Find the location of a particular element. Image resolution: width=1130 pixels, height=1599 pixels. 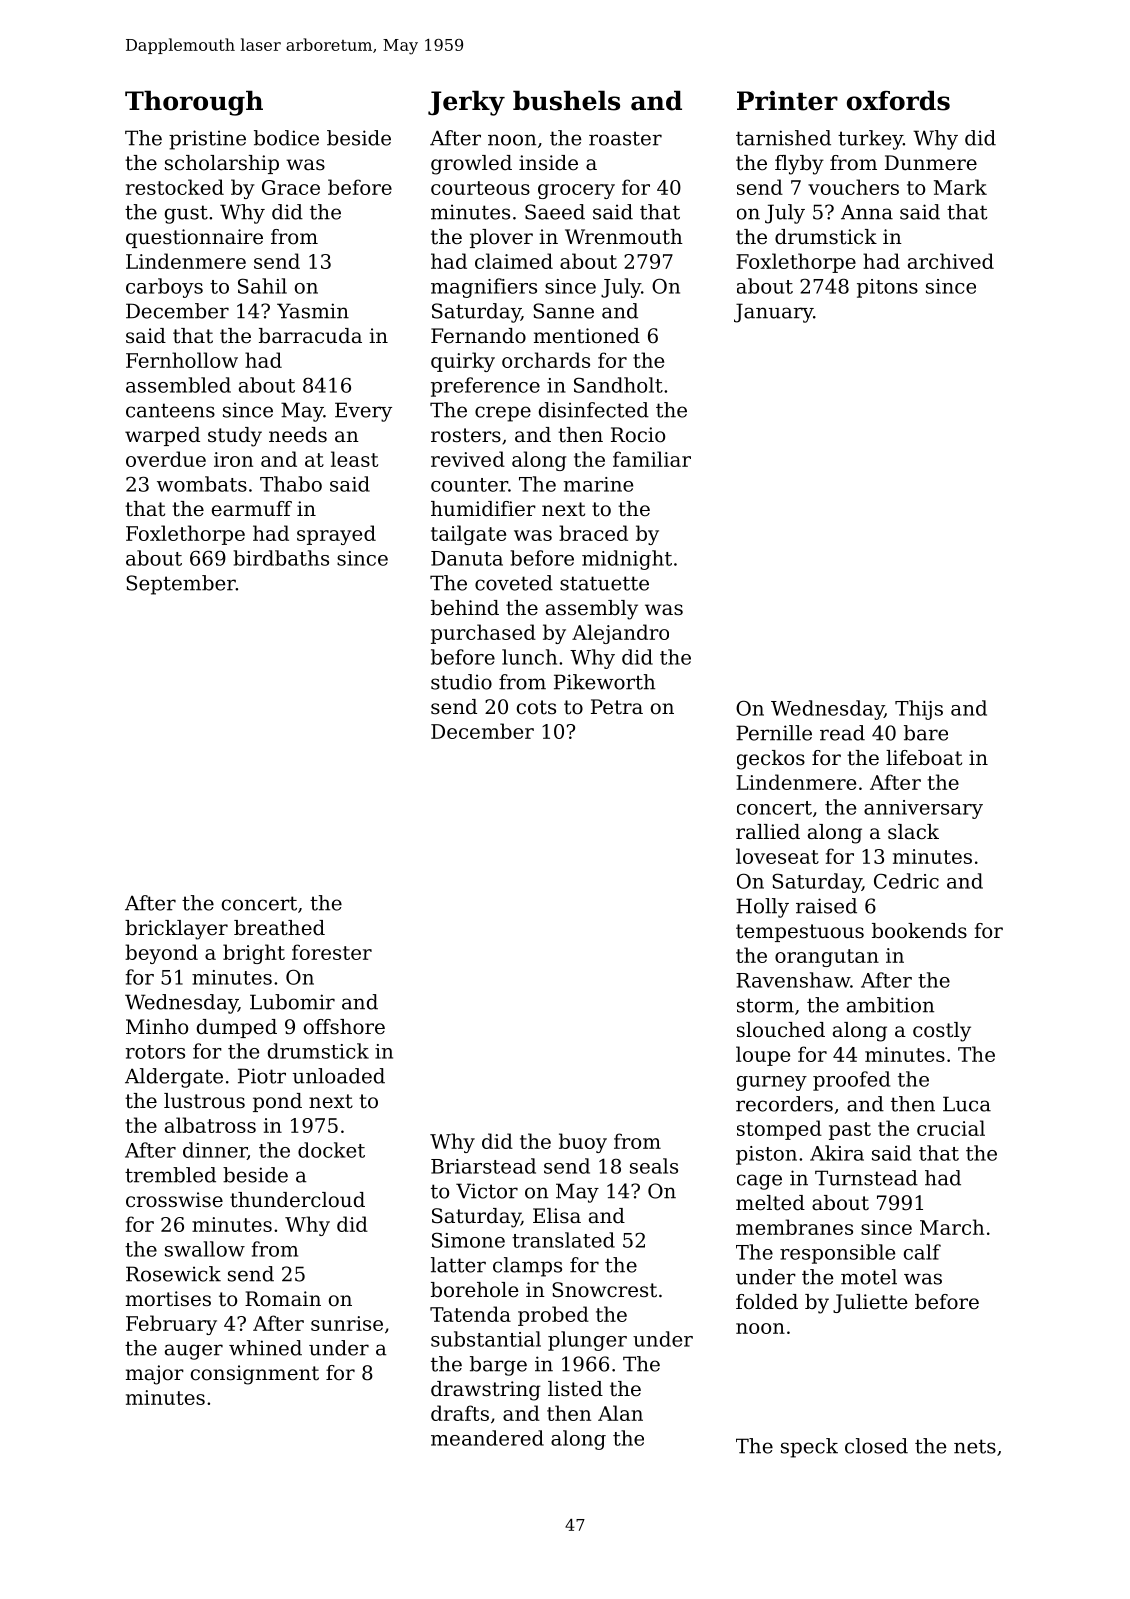

Jerky is located at coordinates (466, 103).
